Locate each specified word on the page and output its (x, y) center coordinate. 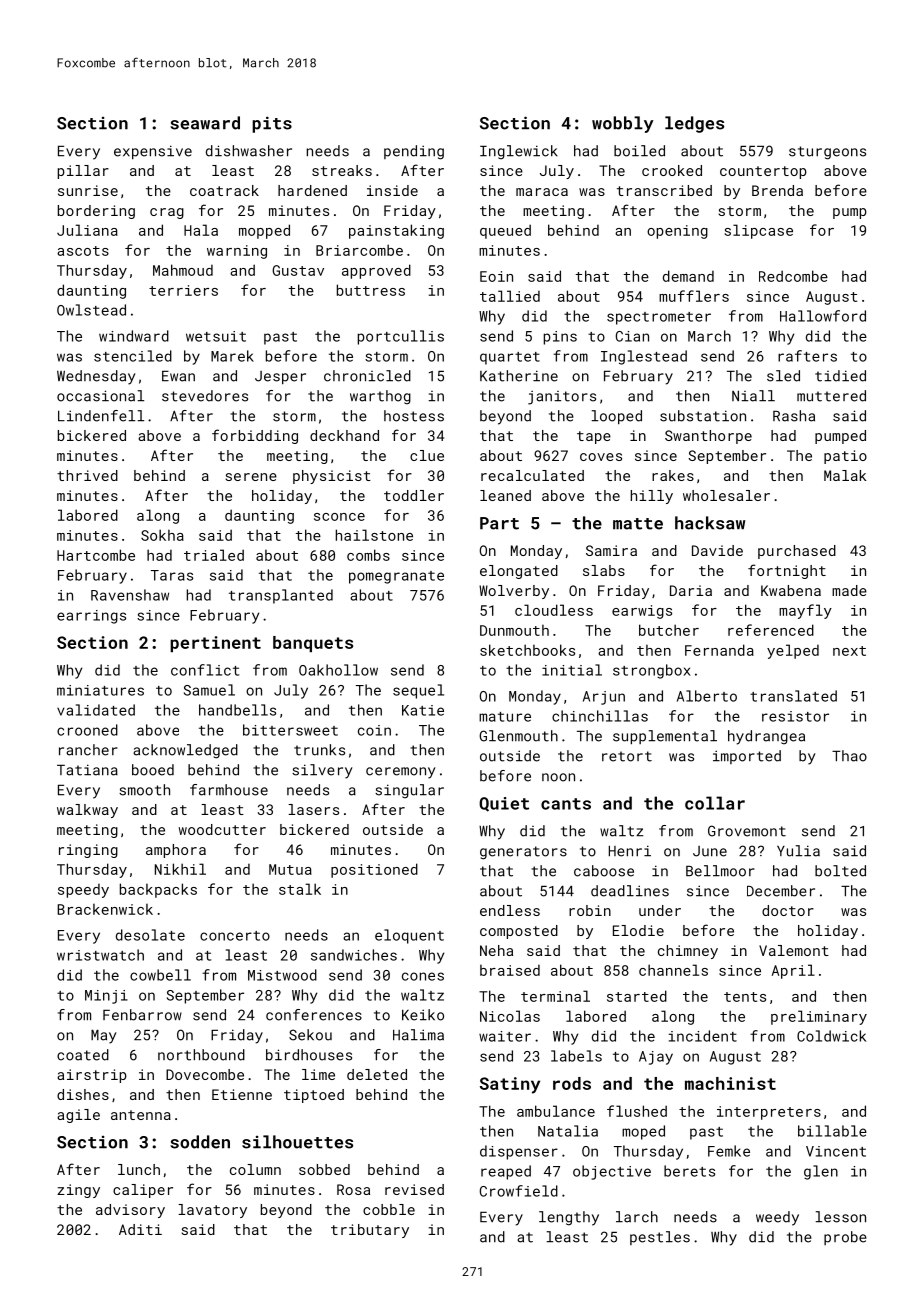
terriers (183, 290)
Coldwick (831, 1036)
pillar (83, 172)
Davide (717, 550)
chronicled (367, 376)
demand (688, 276)
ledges (694, 124)
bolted (840, 871)
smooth (144, 790)
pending (414, 152)
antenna (141, 1115)
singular (409, 791)
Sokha (162, 535)
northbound (201, 1055)
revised (414, 1189)
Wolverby (514, 592)
